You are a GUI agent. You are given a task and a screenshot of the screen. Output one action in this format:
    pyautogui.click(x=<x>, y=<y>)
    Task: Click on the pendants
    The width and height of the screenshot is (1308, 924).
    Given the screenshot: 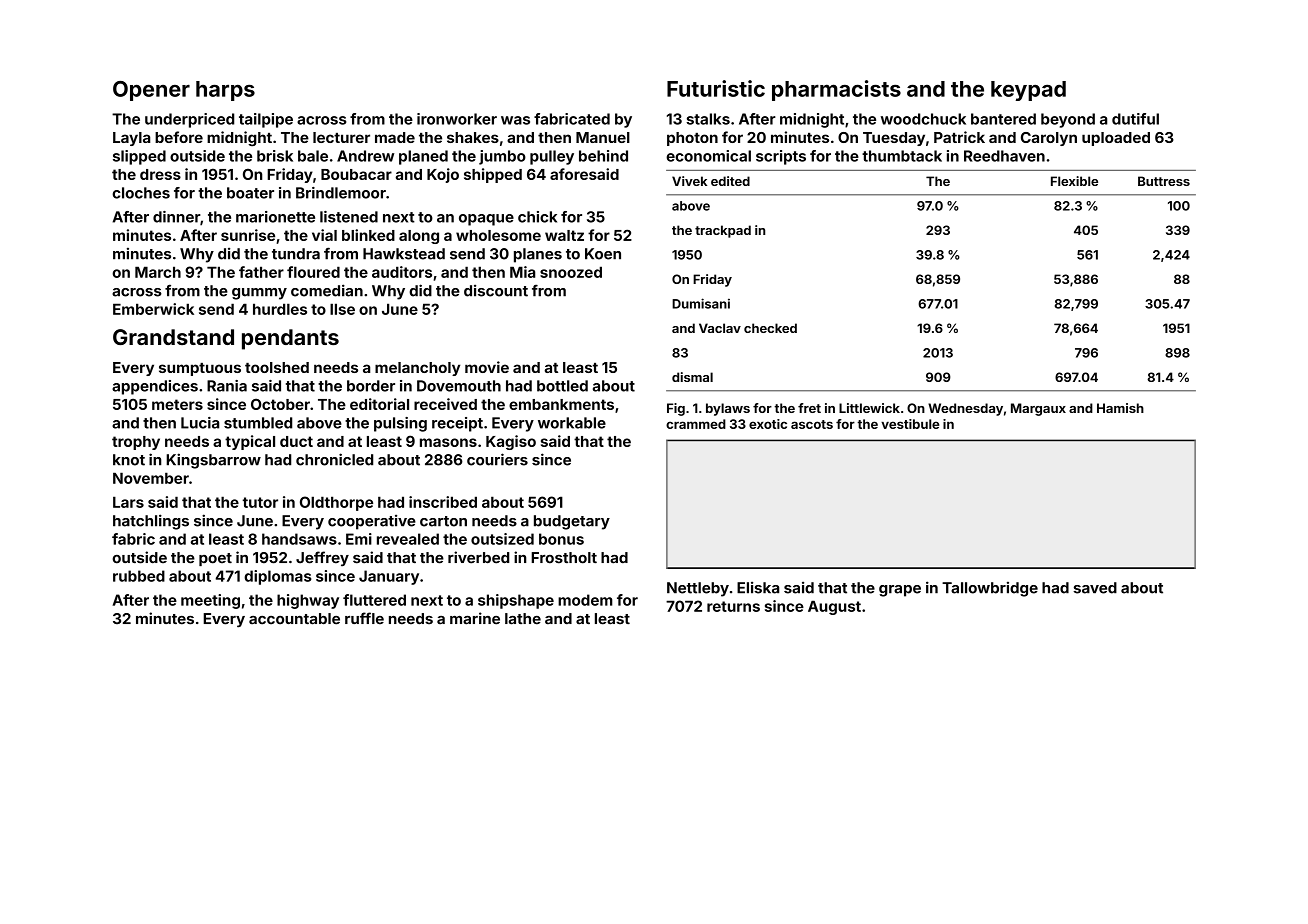 What is the action you would take?
    pyautogui.click(x=290, y=339)
